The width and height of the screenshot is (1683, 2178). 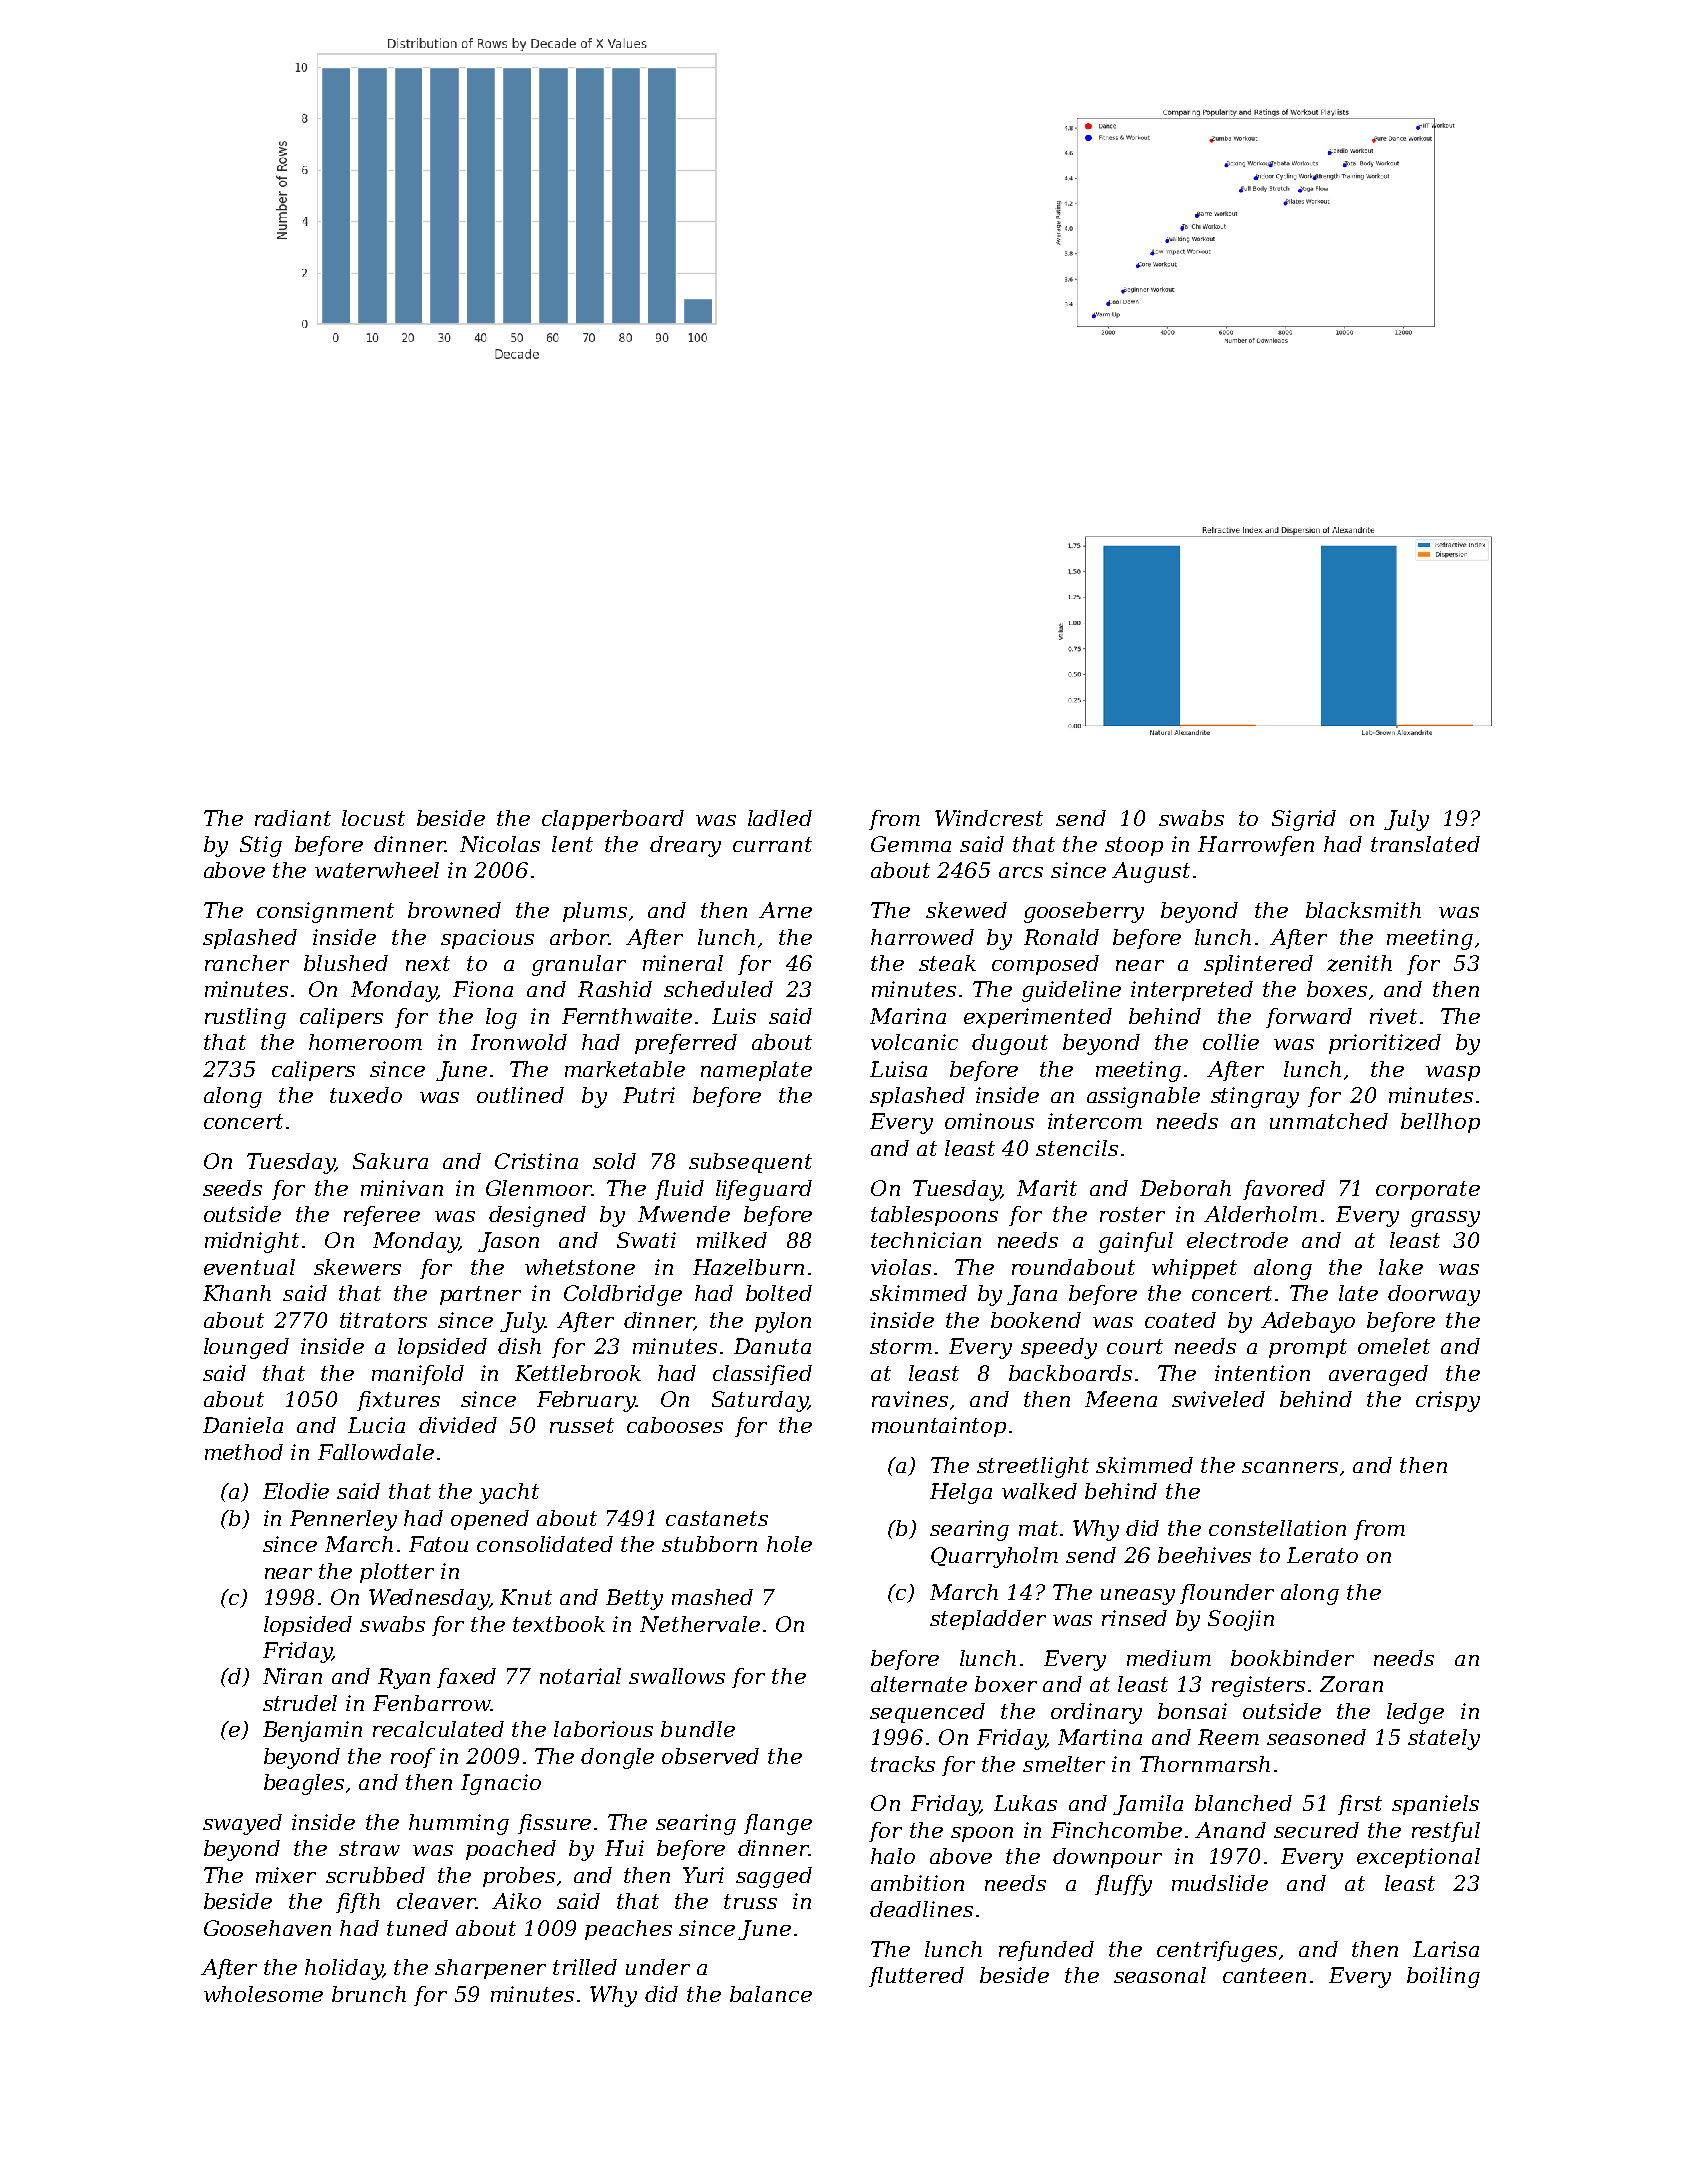 What do you see at coordinates (613, 820) in the screenshot?
I see `clapperboard` at bounding box center [613, 820].
